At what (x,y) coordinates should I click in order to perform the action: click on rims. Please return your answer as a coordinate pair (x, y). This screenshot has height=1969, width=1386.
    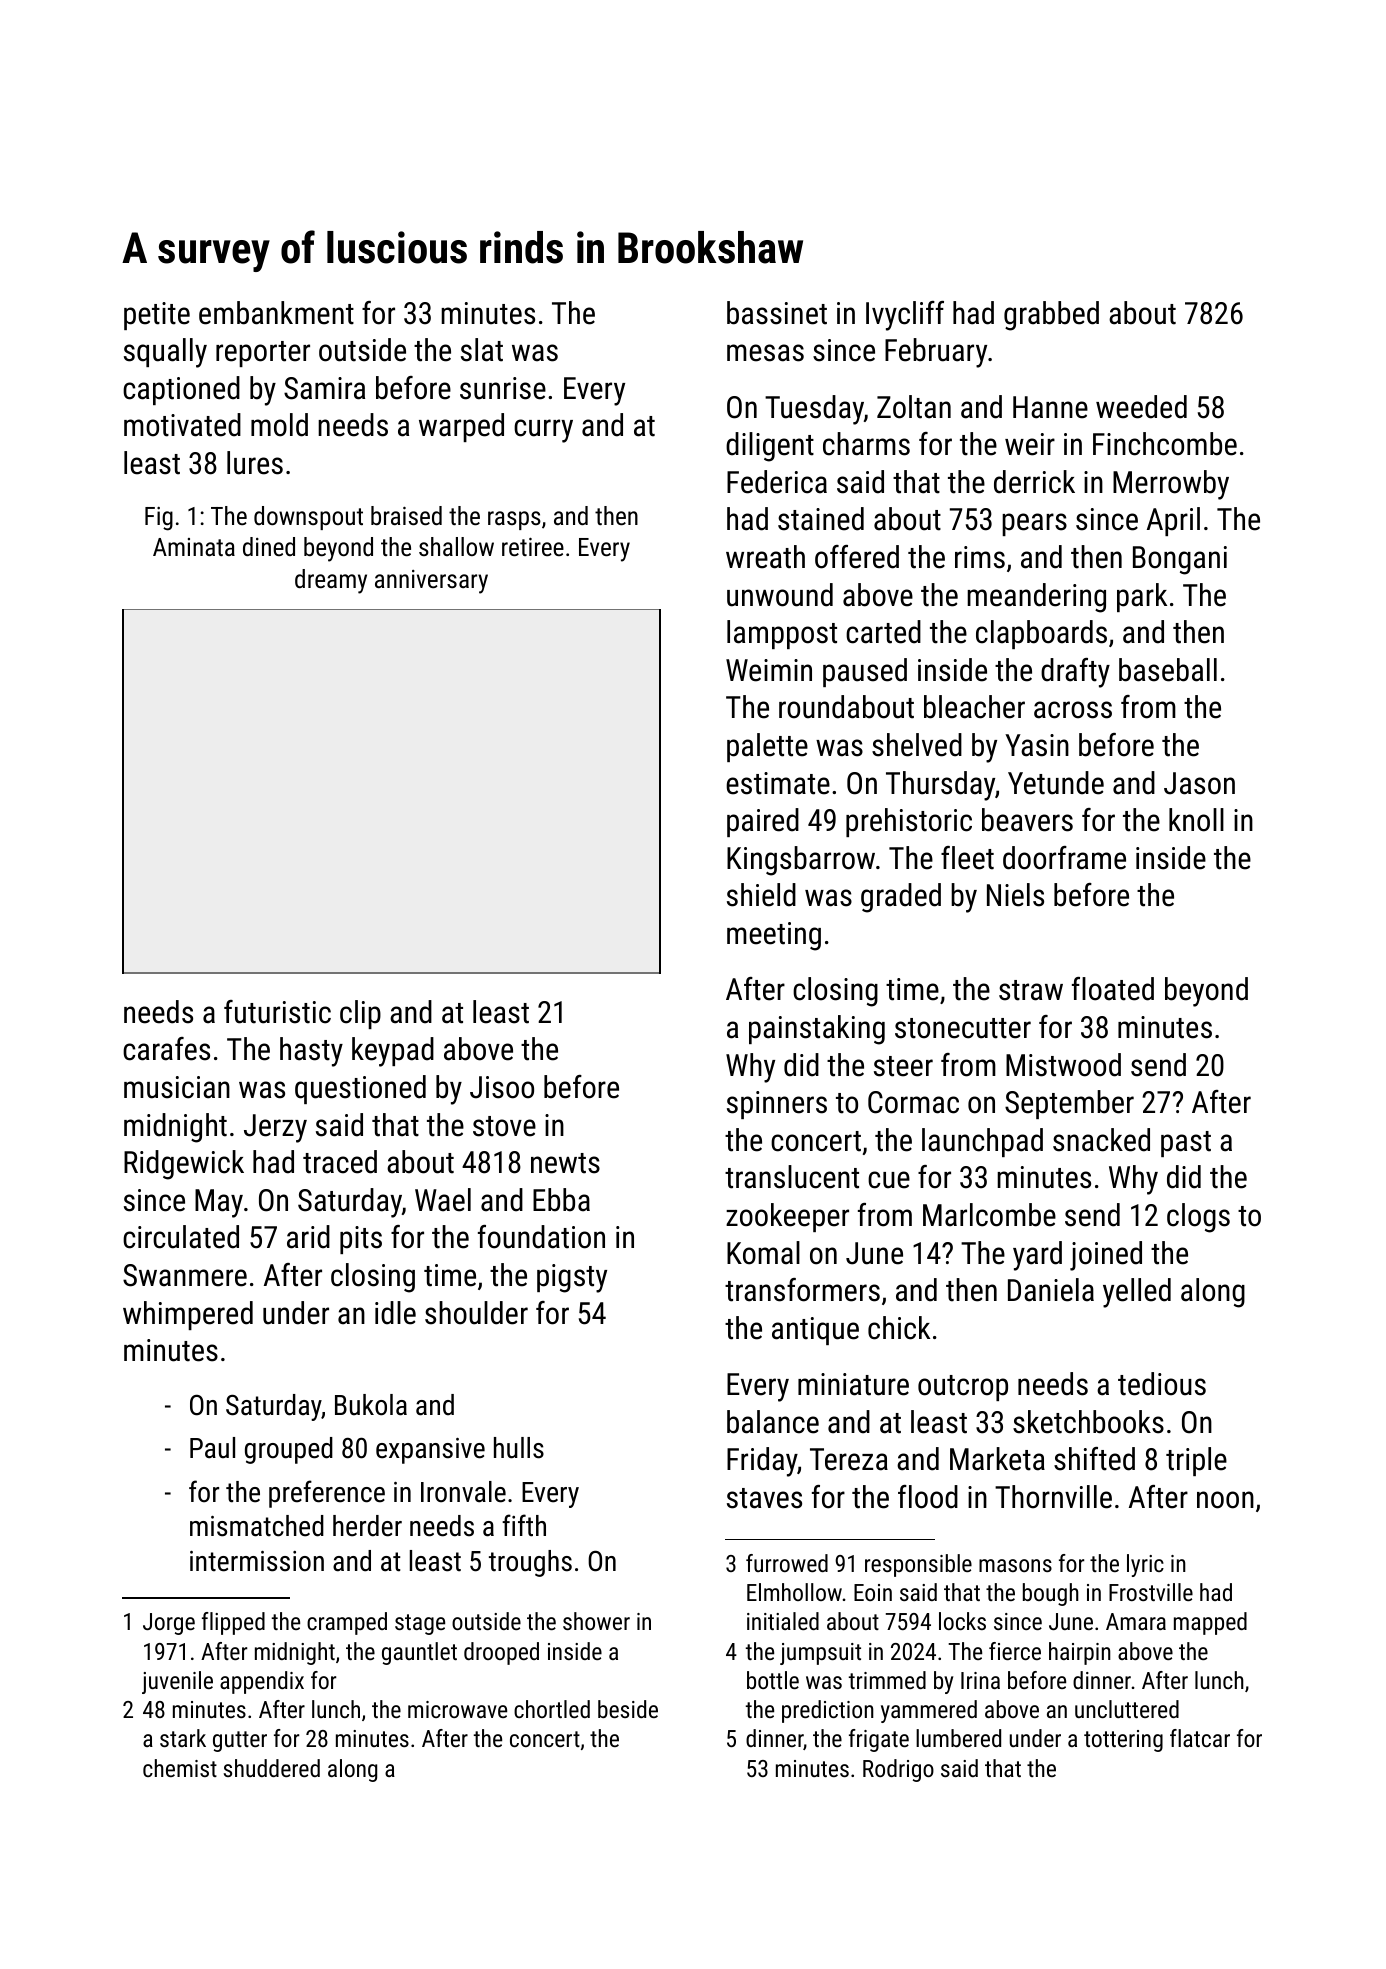
    Looking at the image, I should click on (980, 557).
